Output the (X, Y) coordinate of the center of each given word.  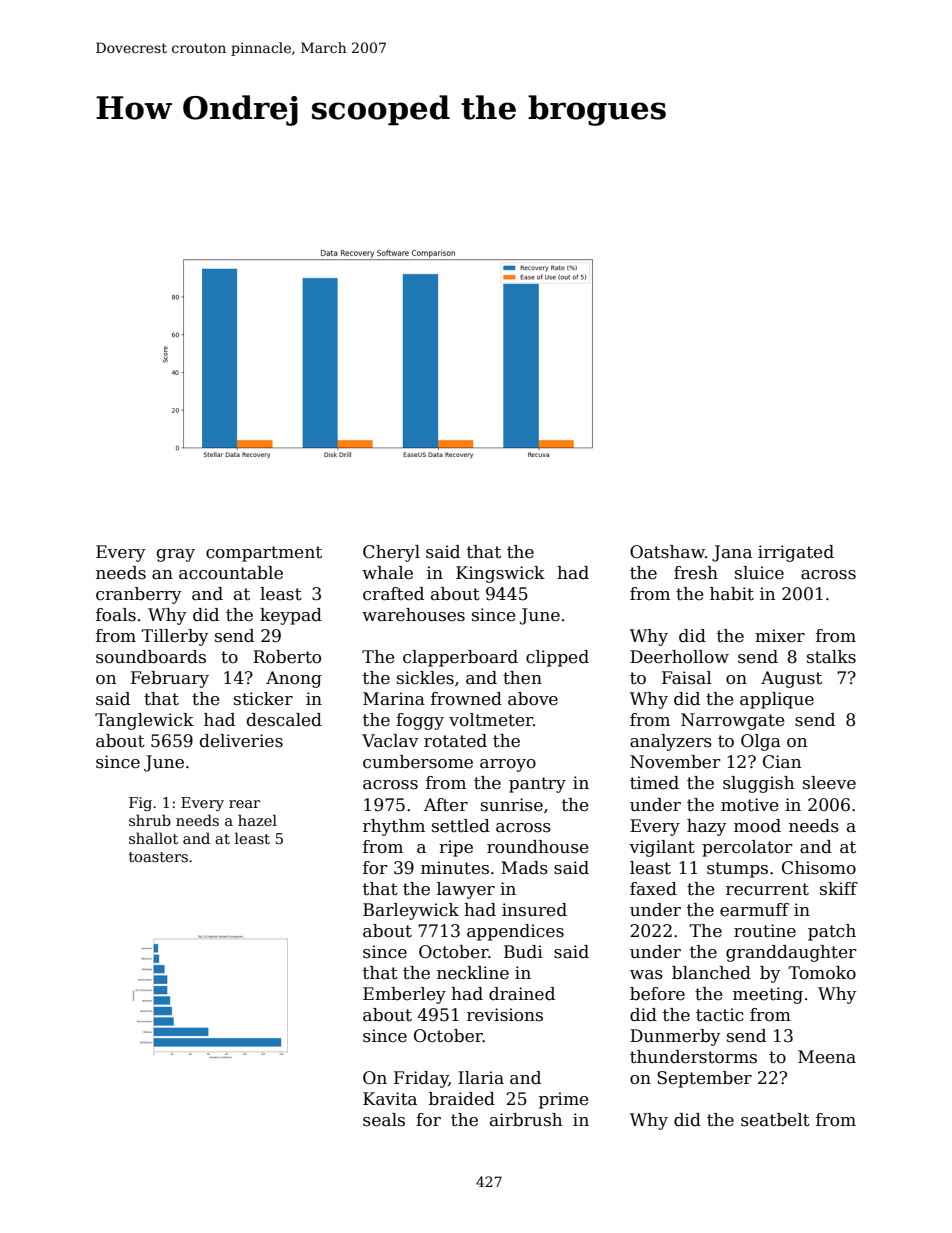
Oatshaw (667, 552)
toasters (158, 857)
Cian (782, 762)
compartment (264, 554)
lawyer (466, 890)
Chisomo (819, 868)
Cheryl (391, 553)
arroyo (508, 765)
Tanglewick (144, 721)
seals (384, 1120)
